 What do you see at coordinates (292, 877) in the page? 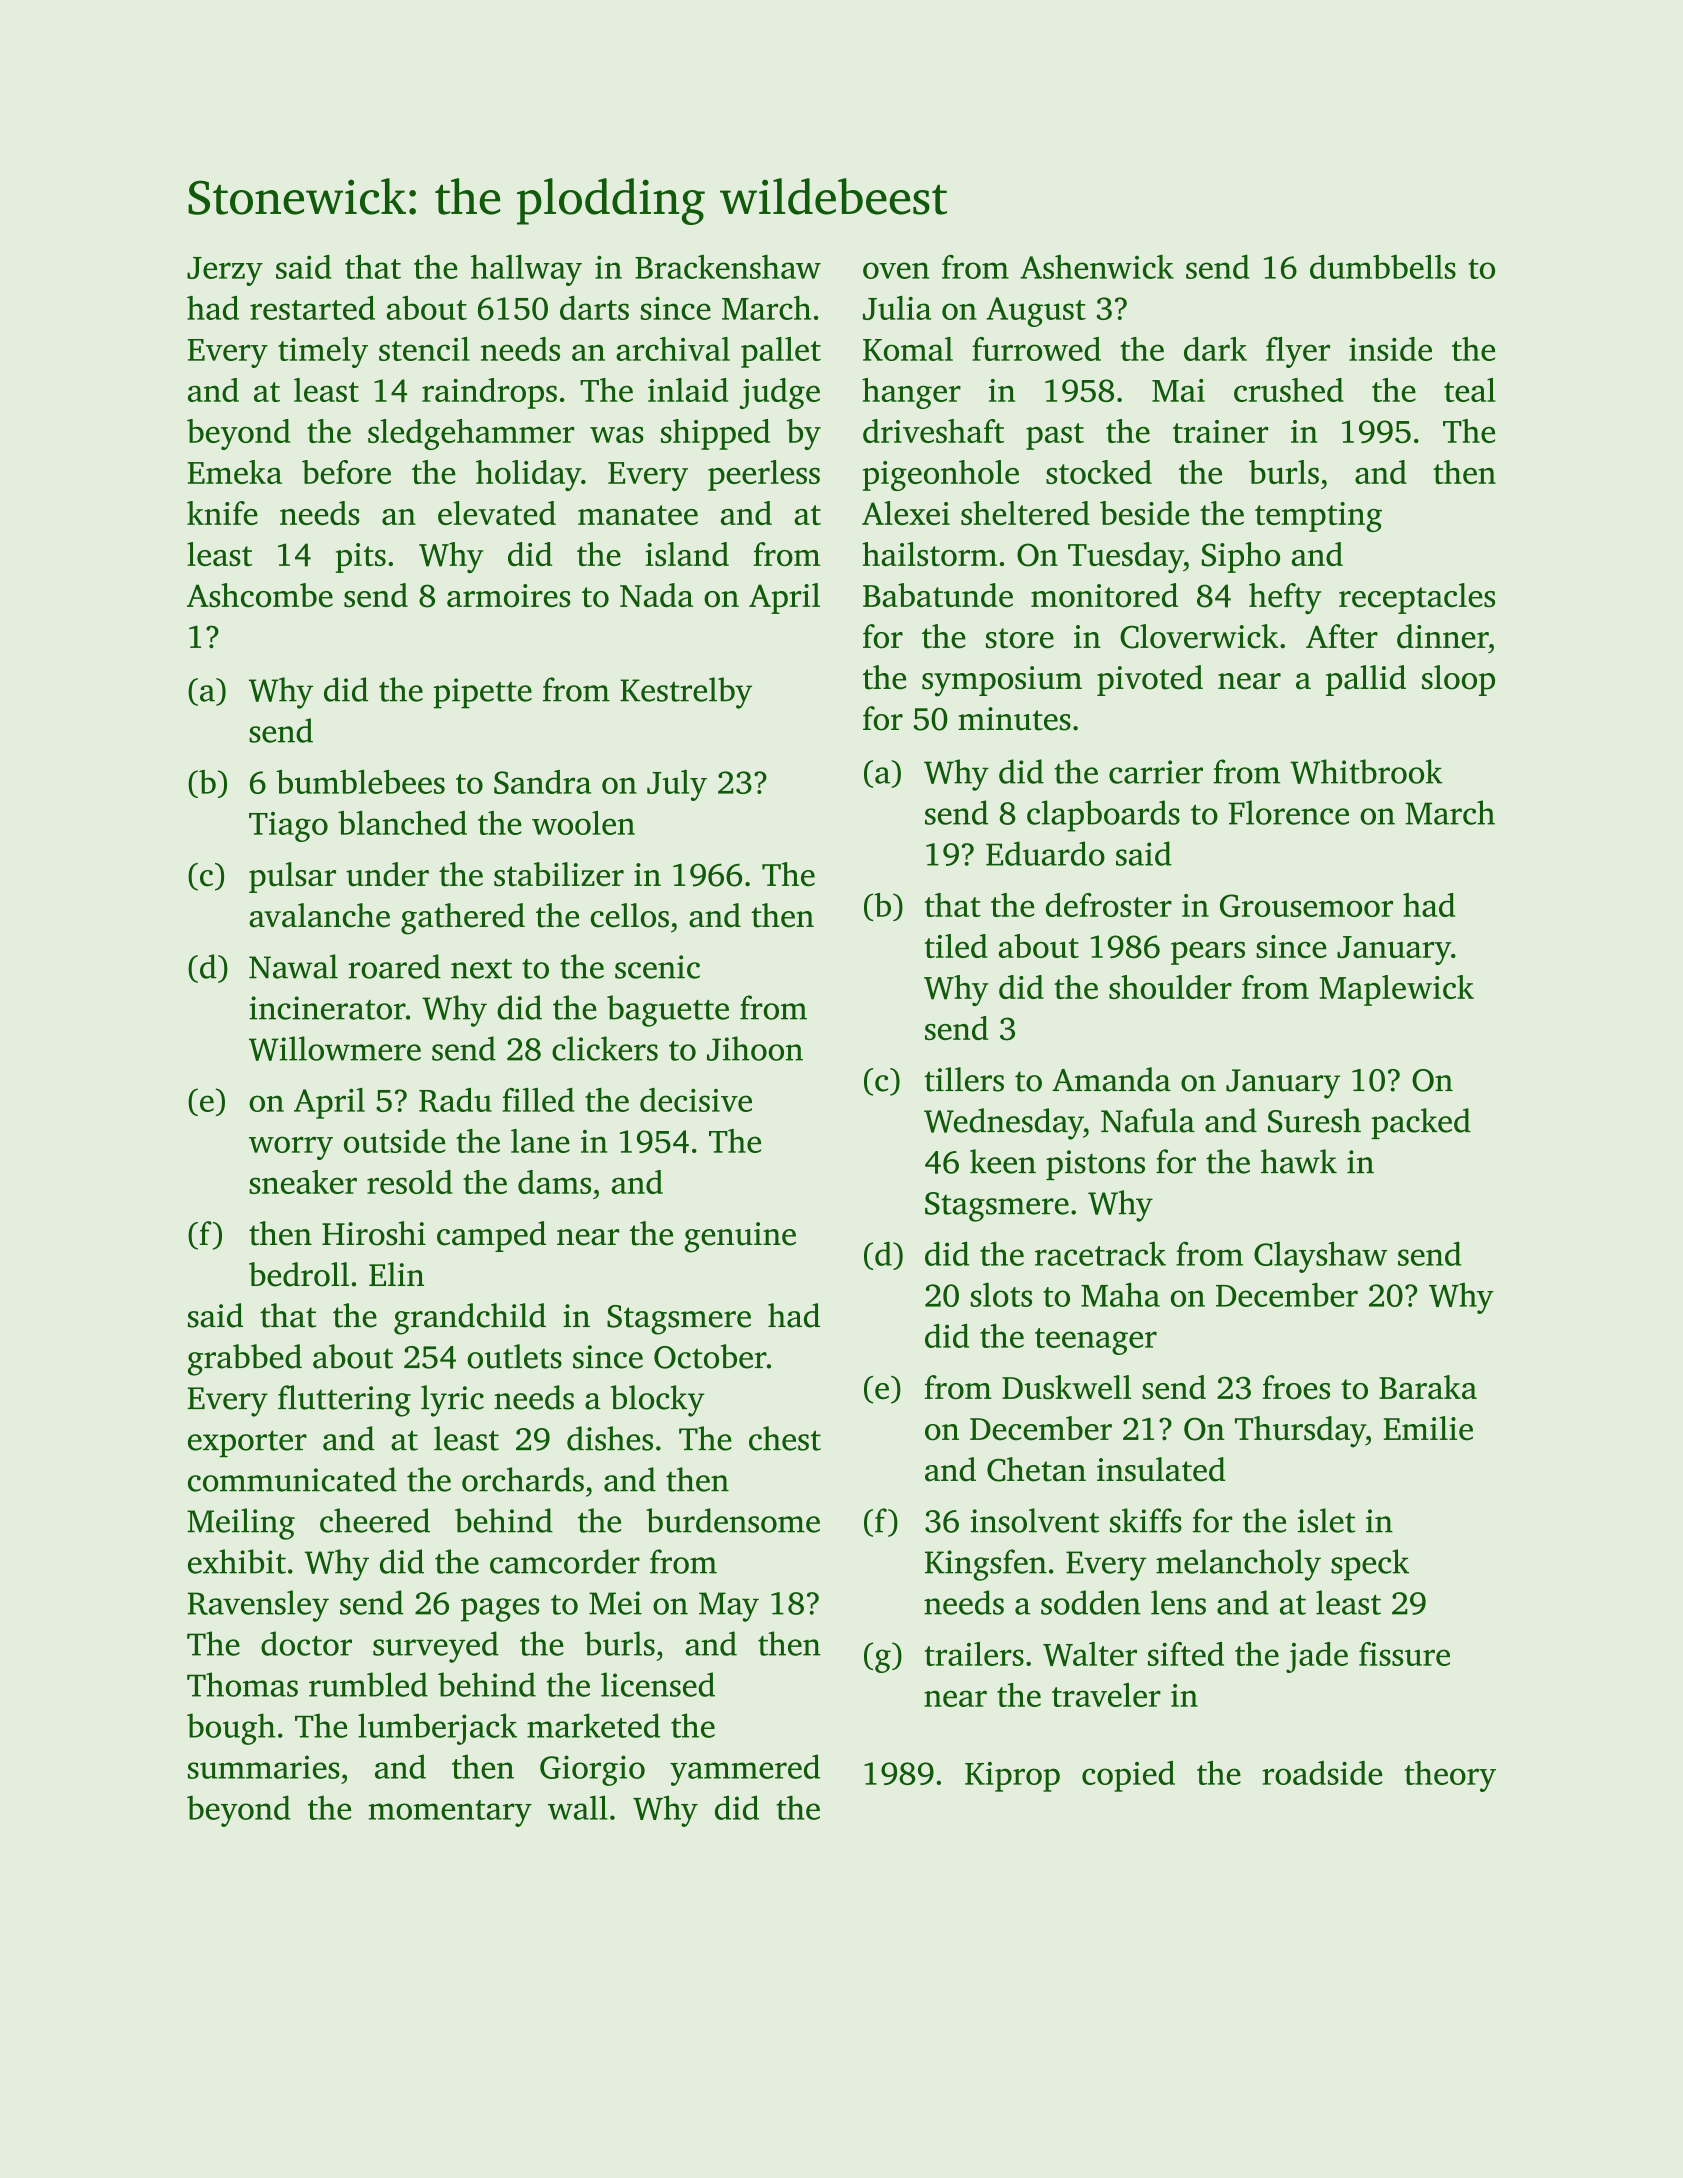
I see `pulsar` at bounding box center [292, 877].
